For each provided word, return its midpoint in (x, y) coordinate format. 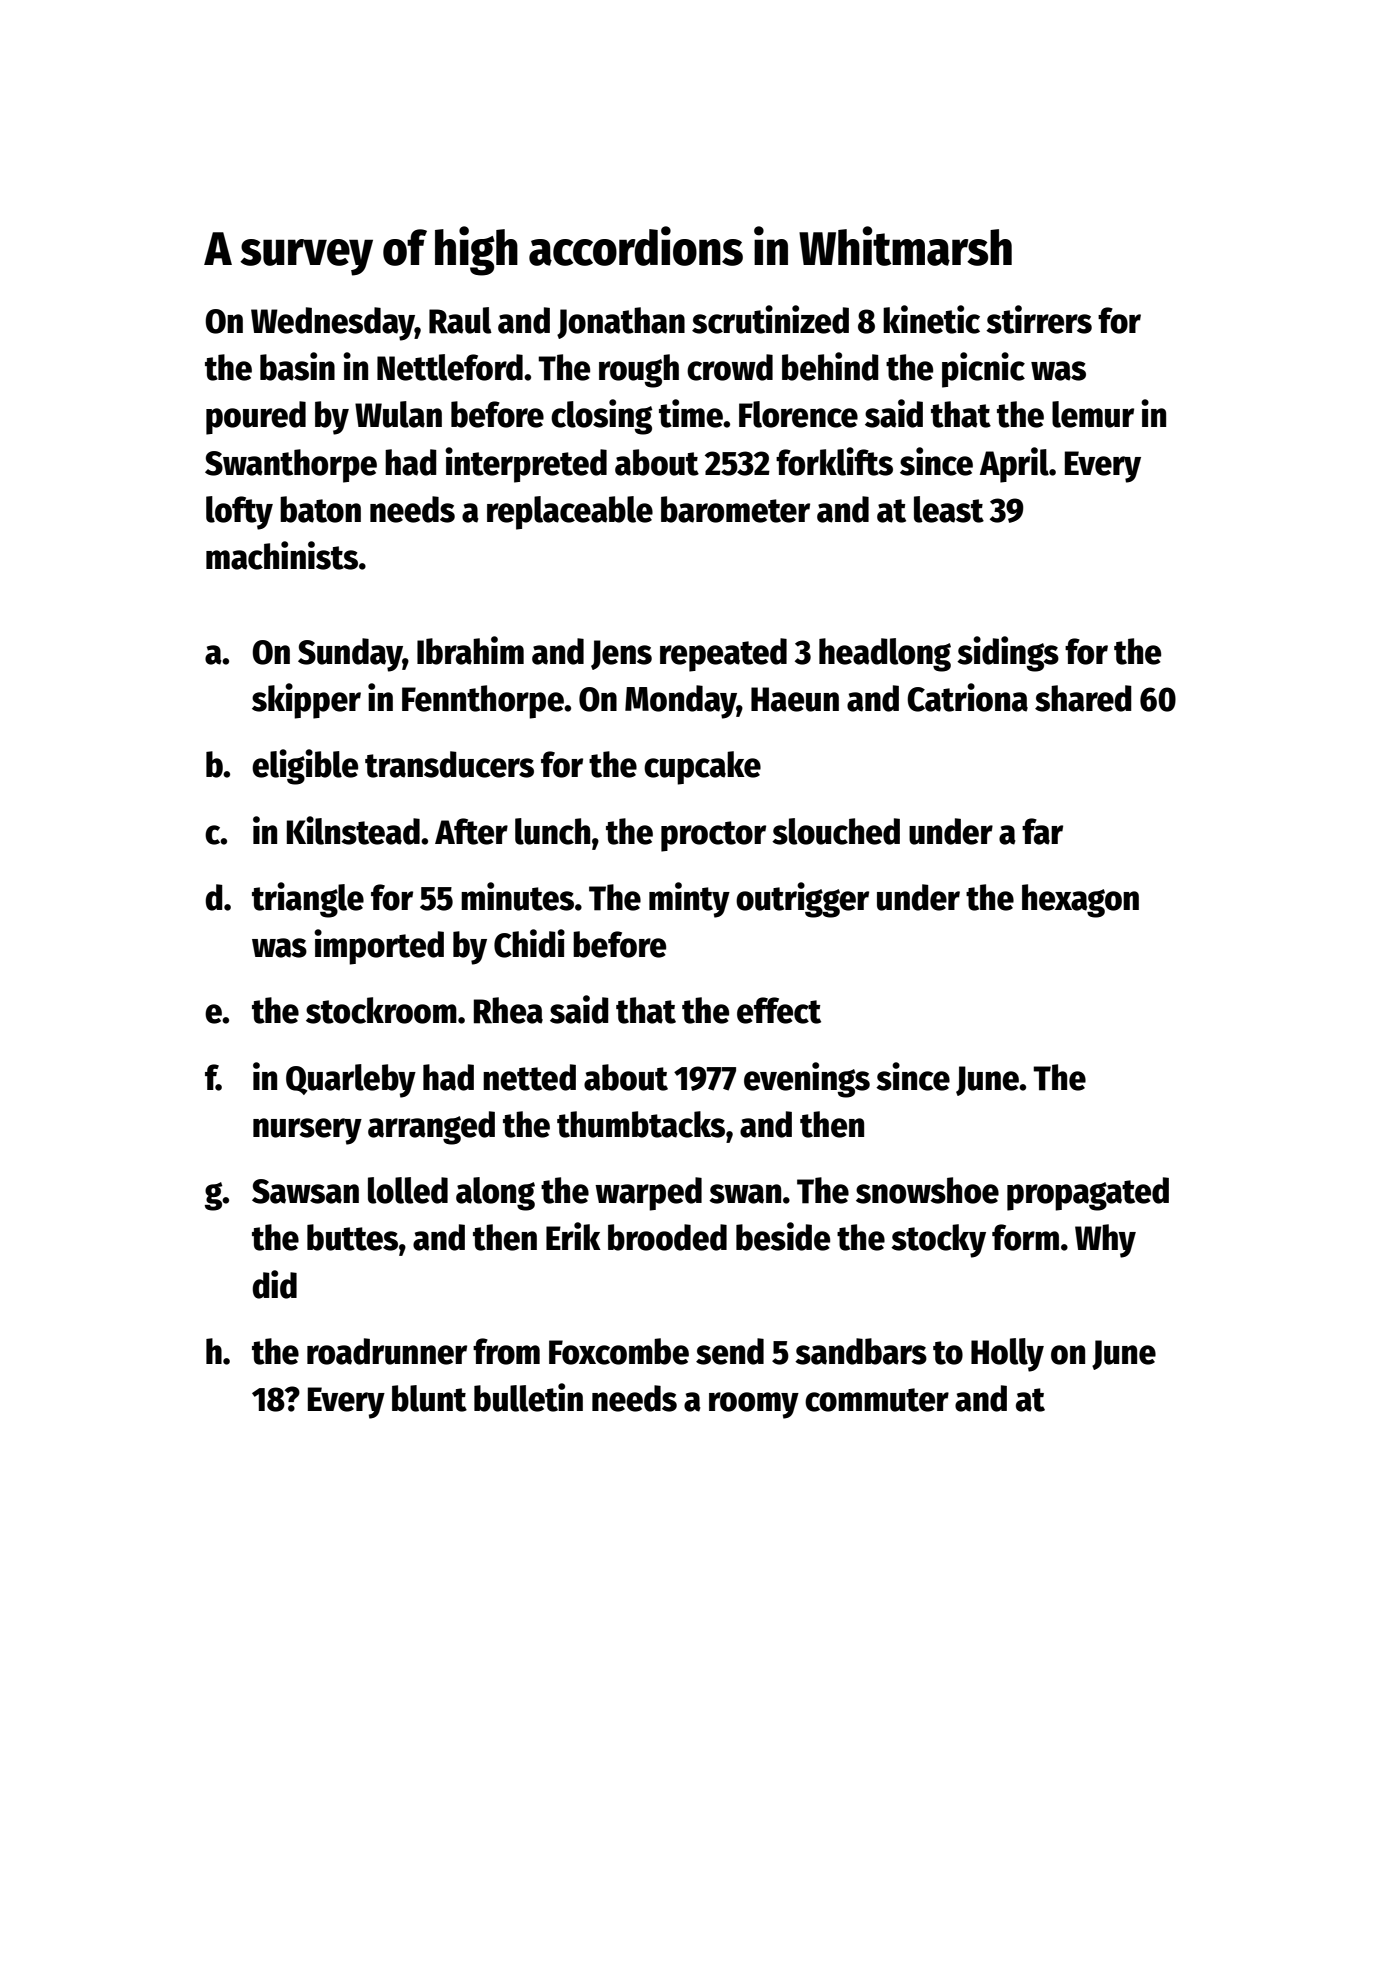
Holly (1007, 1355)
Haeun (795, 699)
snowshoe (927, 1190)
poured (256, 418)
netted (529, 1077)
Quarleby (351, 1081)
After (471, 831)
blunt (429, 1398)
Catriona (967, 697)
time (691, 413)
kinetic (931, 319)
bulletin (528, 1397)
